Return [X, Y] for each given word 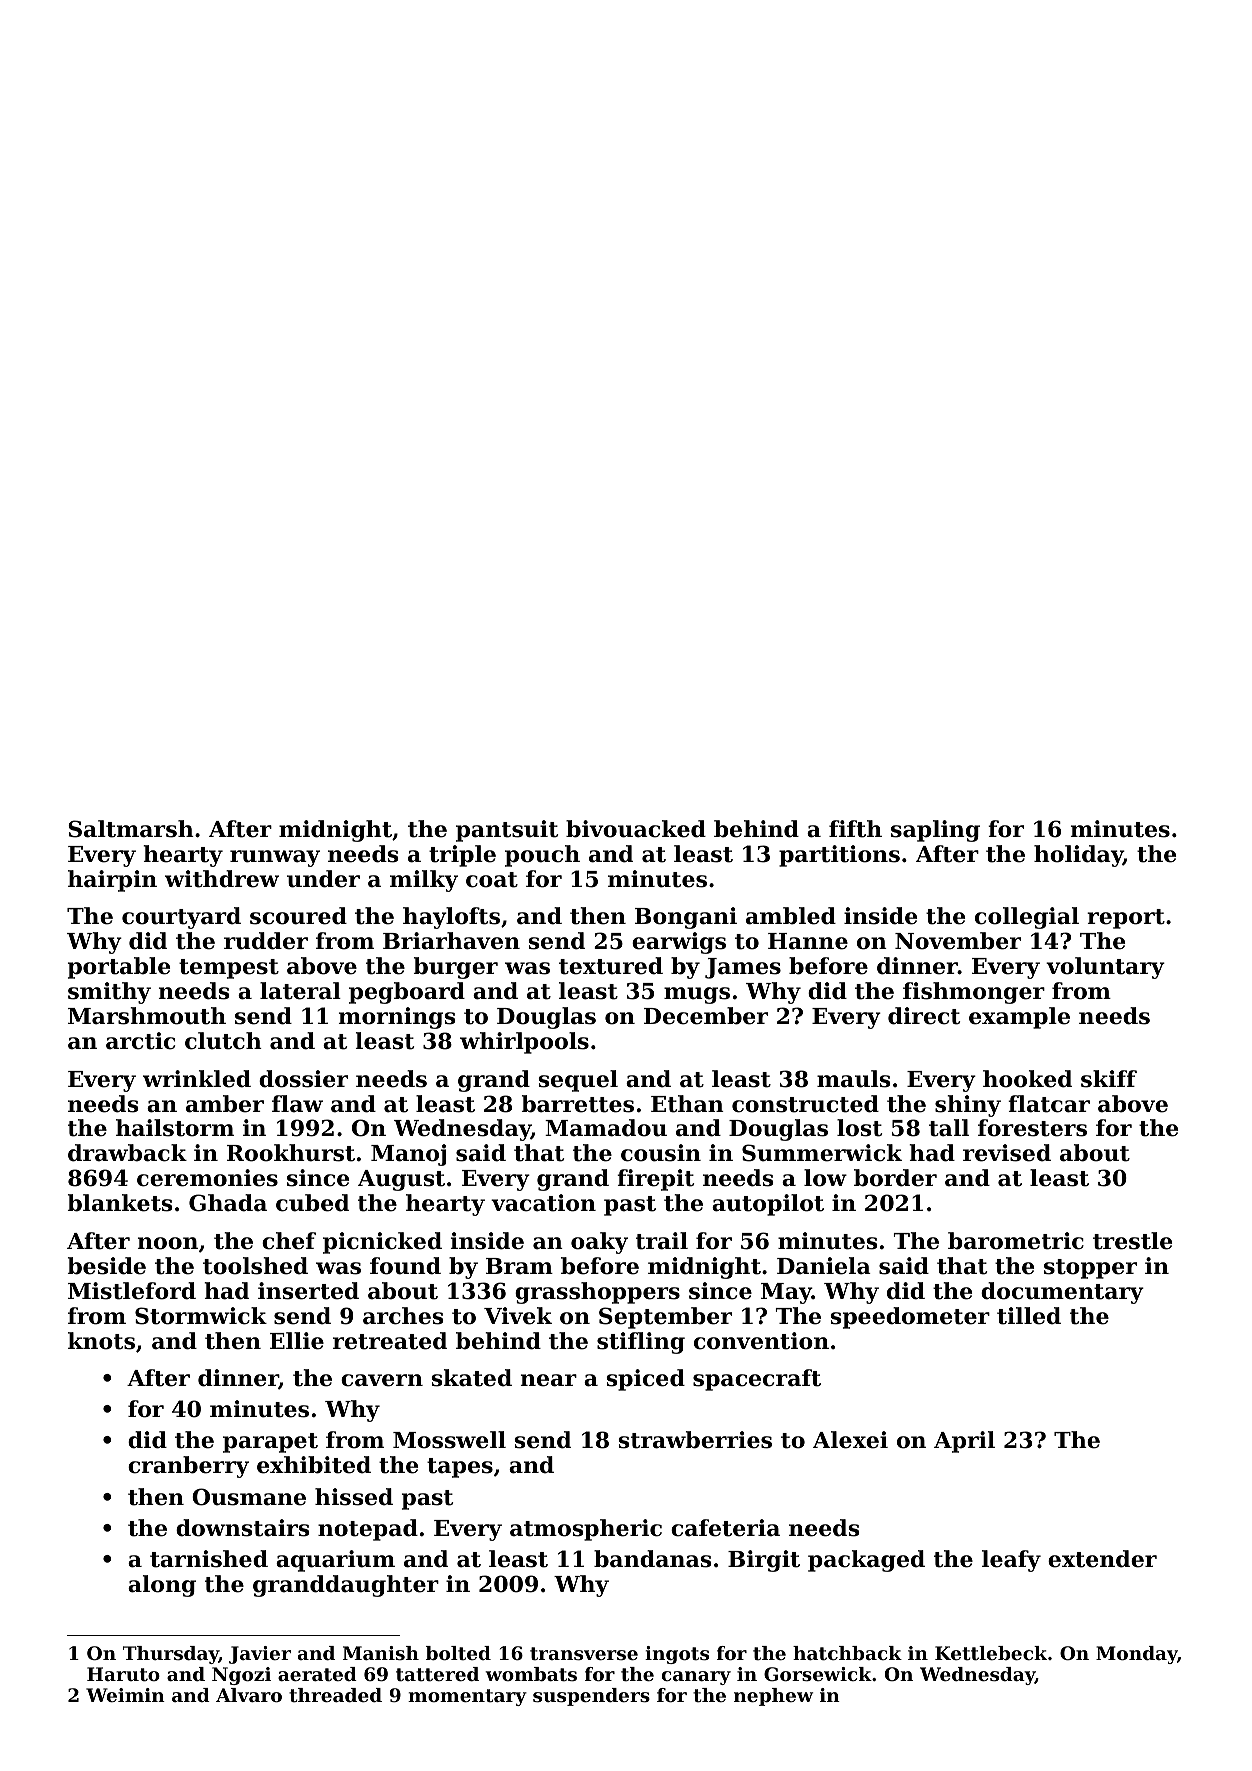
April [964, 1442]
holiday [1078, 856]
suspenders [591, 1697]
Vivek [518, 1316]
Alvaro [249, 1695]
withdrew [222, 879]
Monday [1136, 1655]
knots [101, 1341]
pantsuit [507, 831]
